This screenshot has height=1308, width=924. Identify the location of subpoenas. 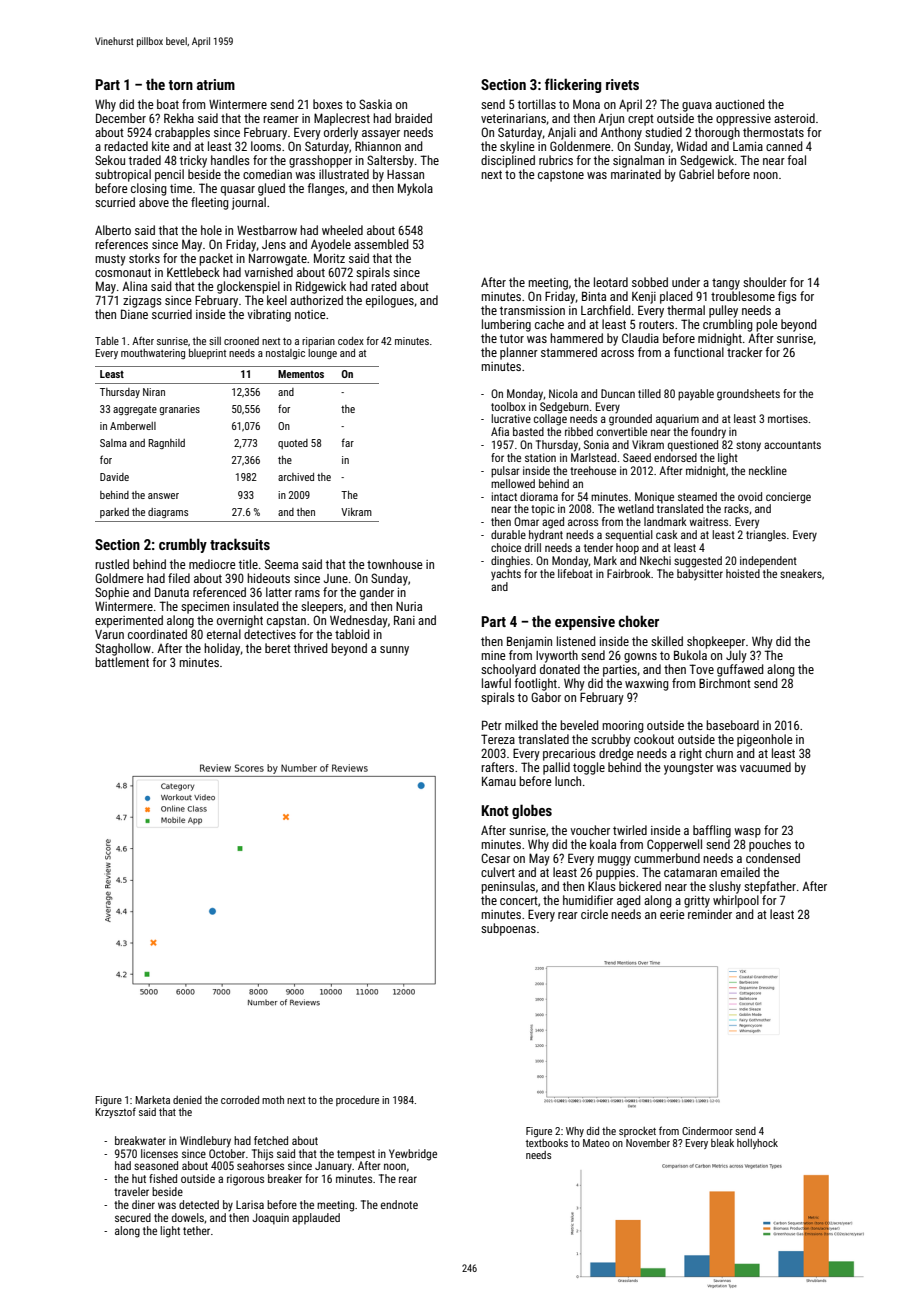
(508, 929).
